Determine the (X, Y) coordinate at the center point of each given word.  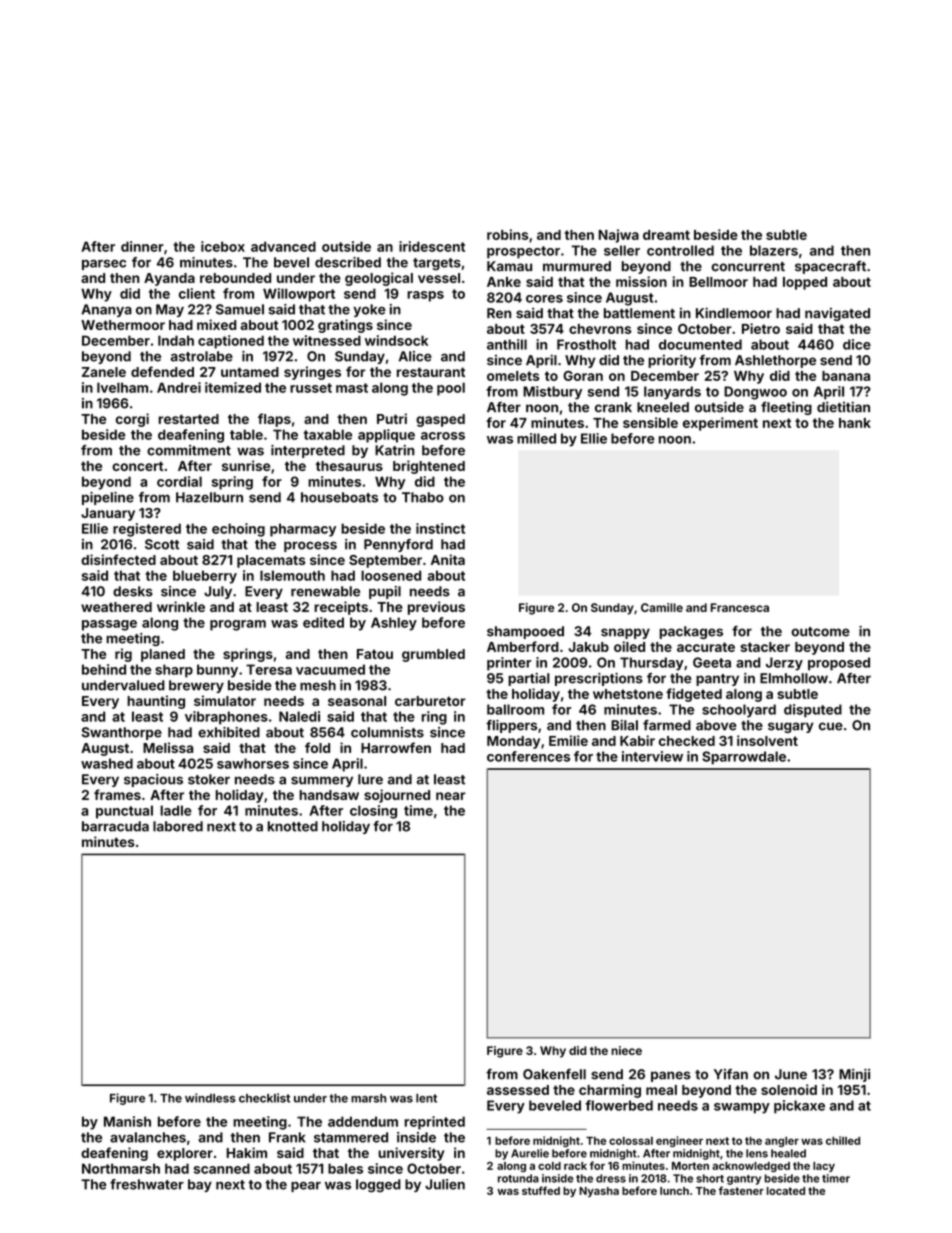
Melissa (168, 747)
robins (508, 234)
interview (652, 756)
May (170, 310)
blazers (774, 250)
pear (306, 1187)
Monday (513, 742)
